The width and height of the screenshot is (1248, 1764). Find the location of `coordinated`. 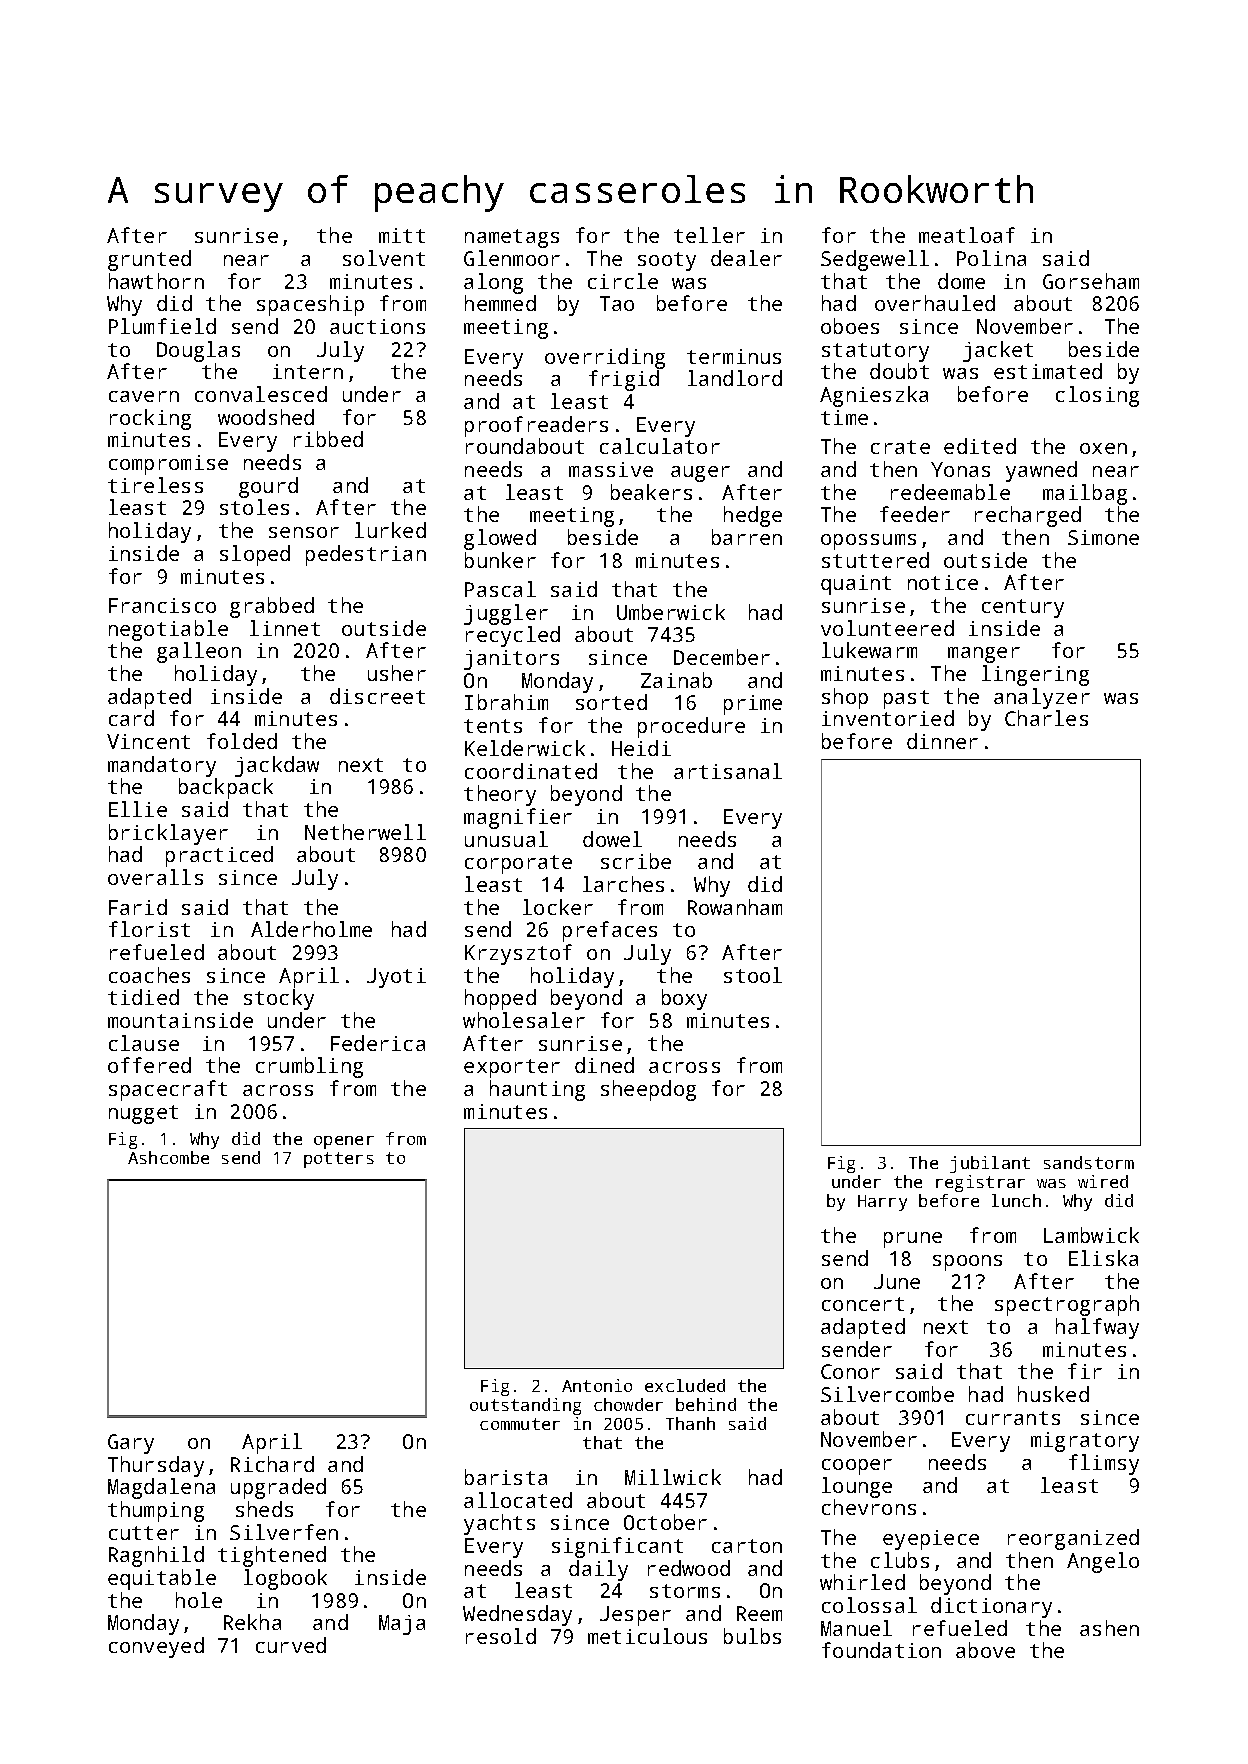

coordinated is located at coordinates (531, 771).
